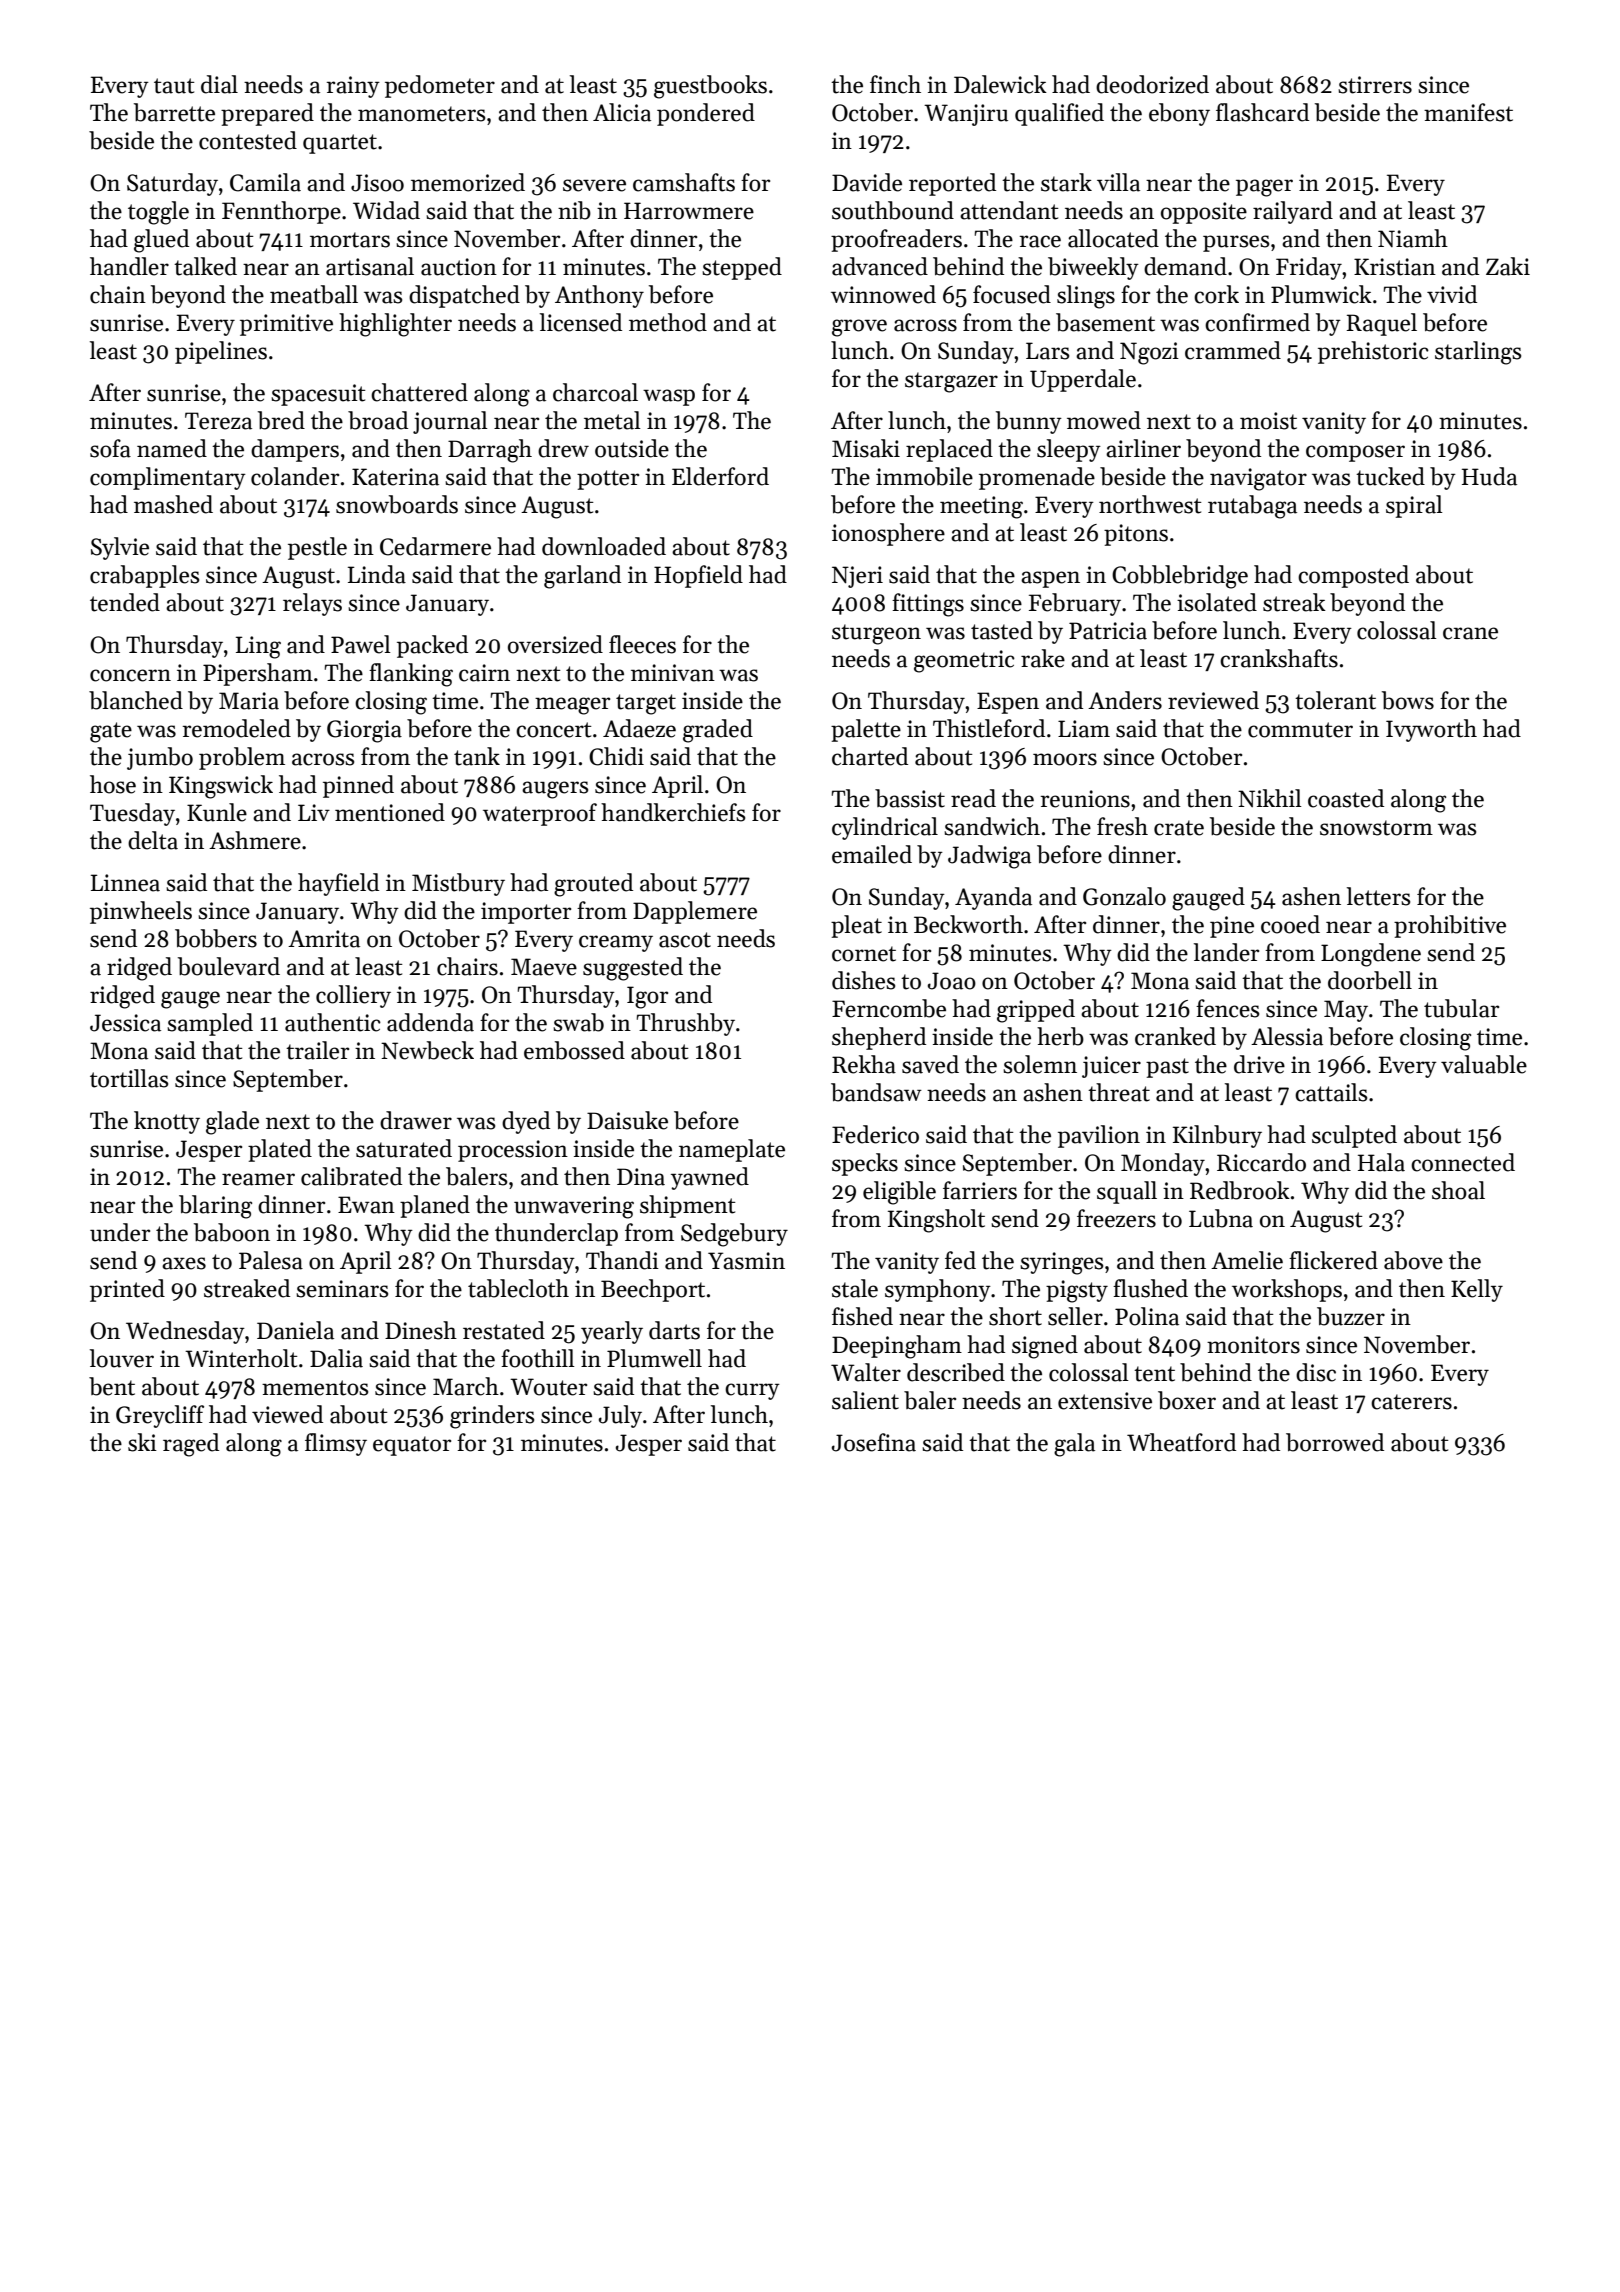 The image size is (1620, 2292). I want to click on Sedgebury, so click(734, 1235).
